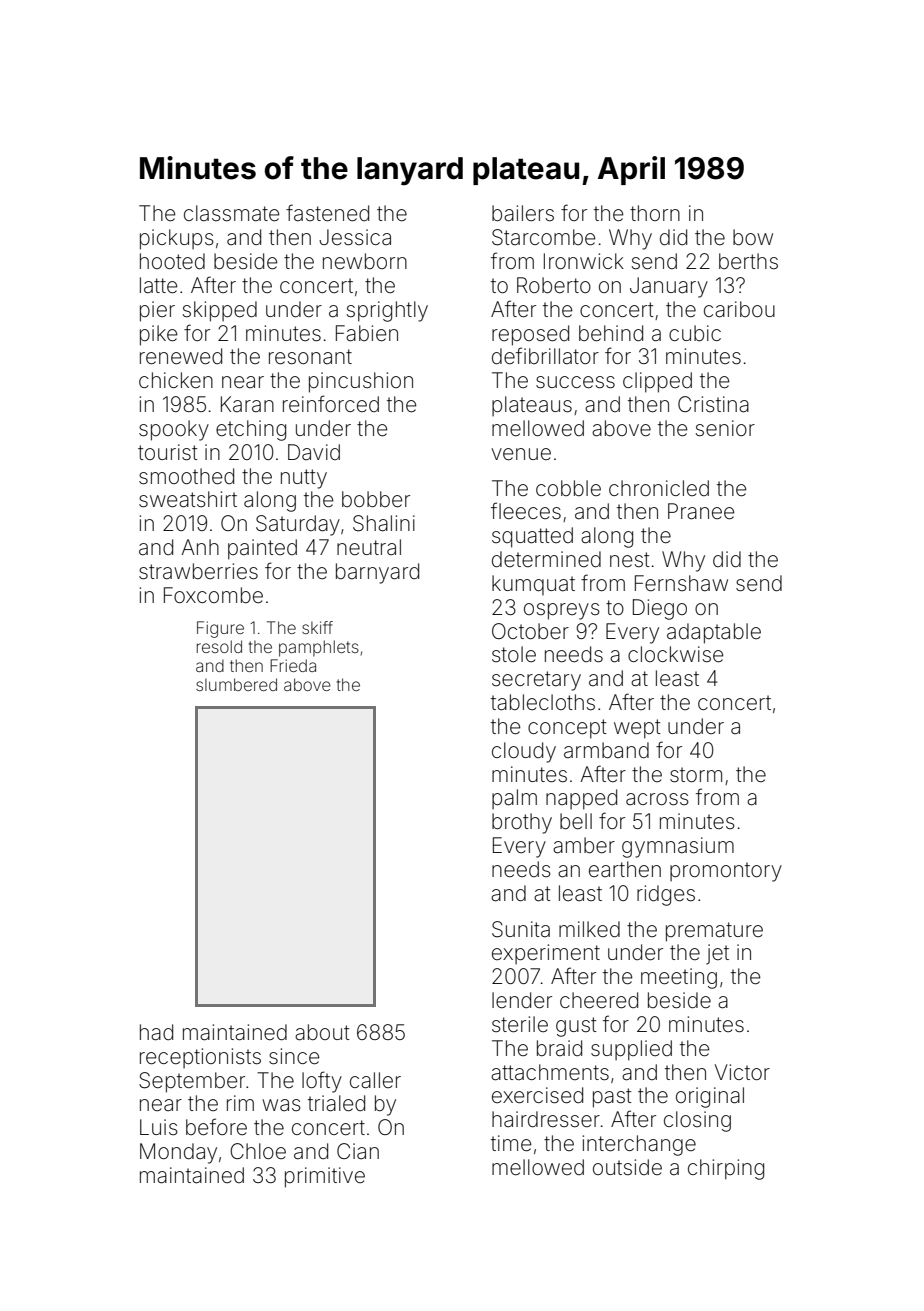 This screenshot has width=924, height=1311. What do you see at coordinates (524, 752) in the screenshot?
I see `cloudy` at bounding box center [524, 752].
